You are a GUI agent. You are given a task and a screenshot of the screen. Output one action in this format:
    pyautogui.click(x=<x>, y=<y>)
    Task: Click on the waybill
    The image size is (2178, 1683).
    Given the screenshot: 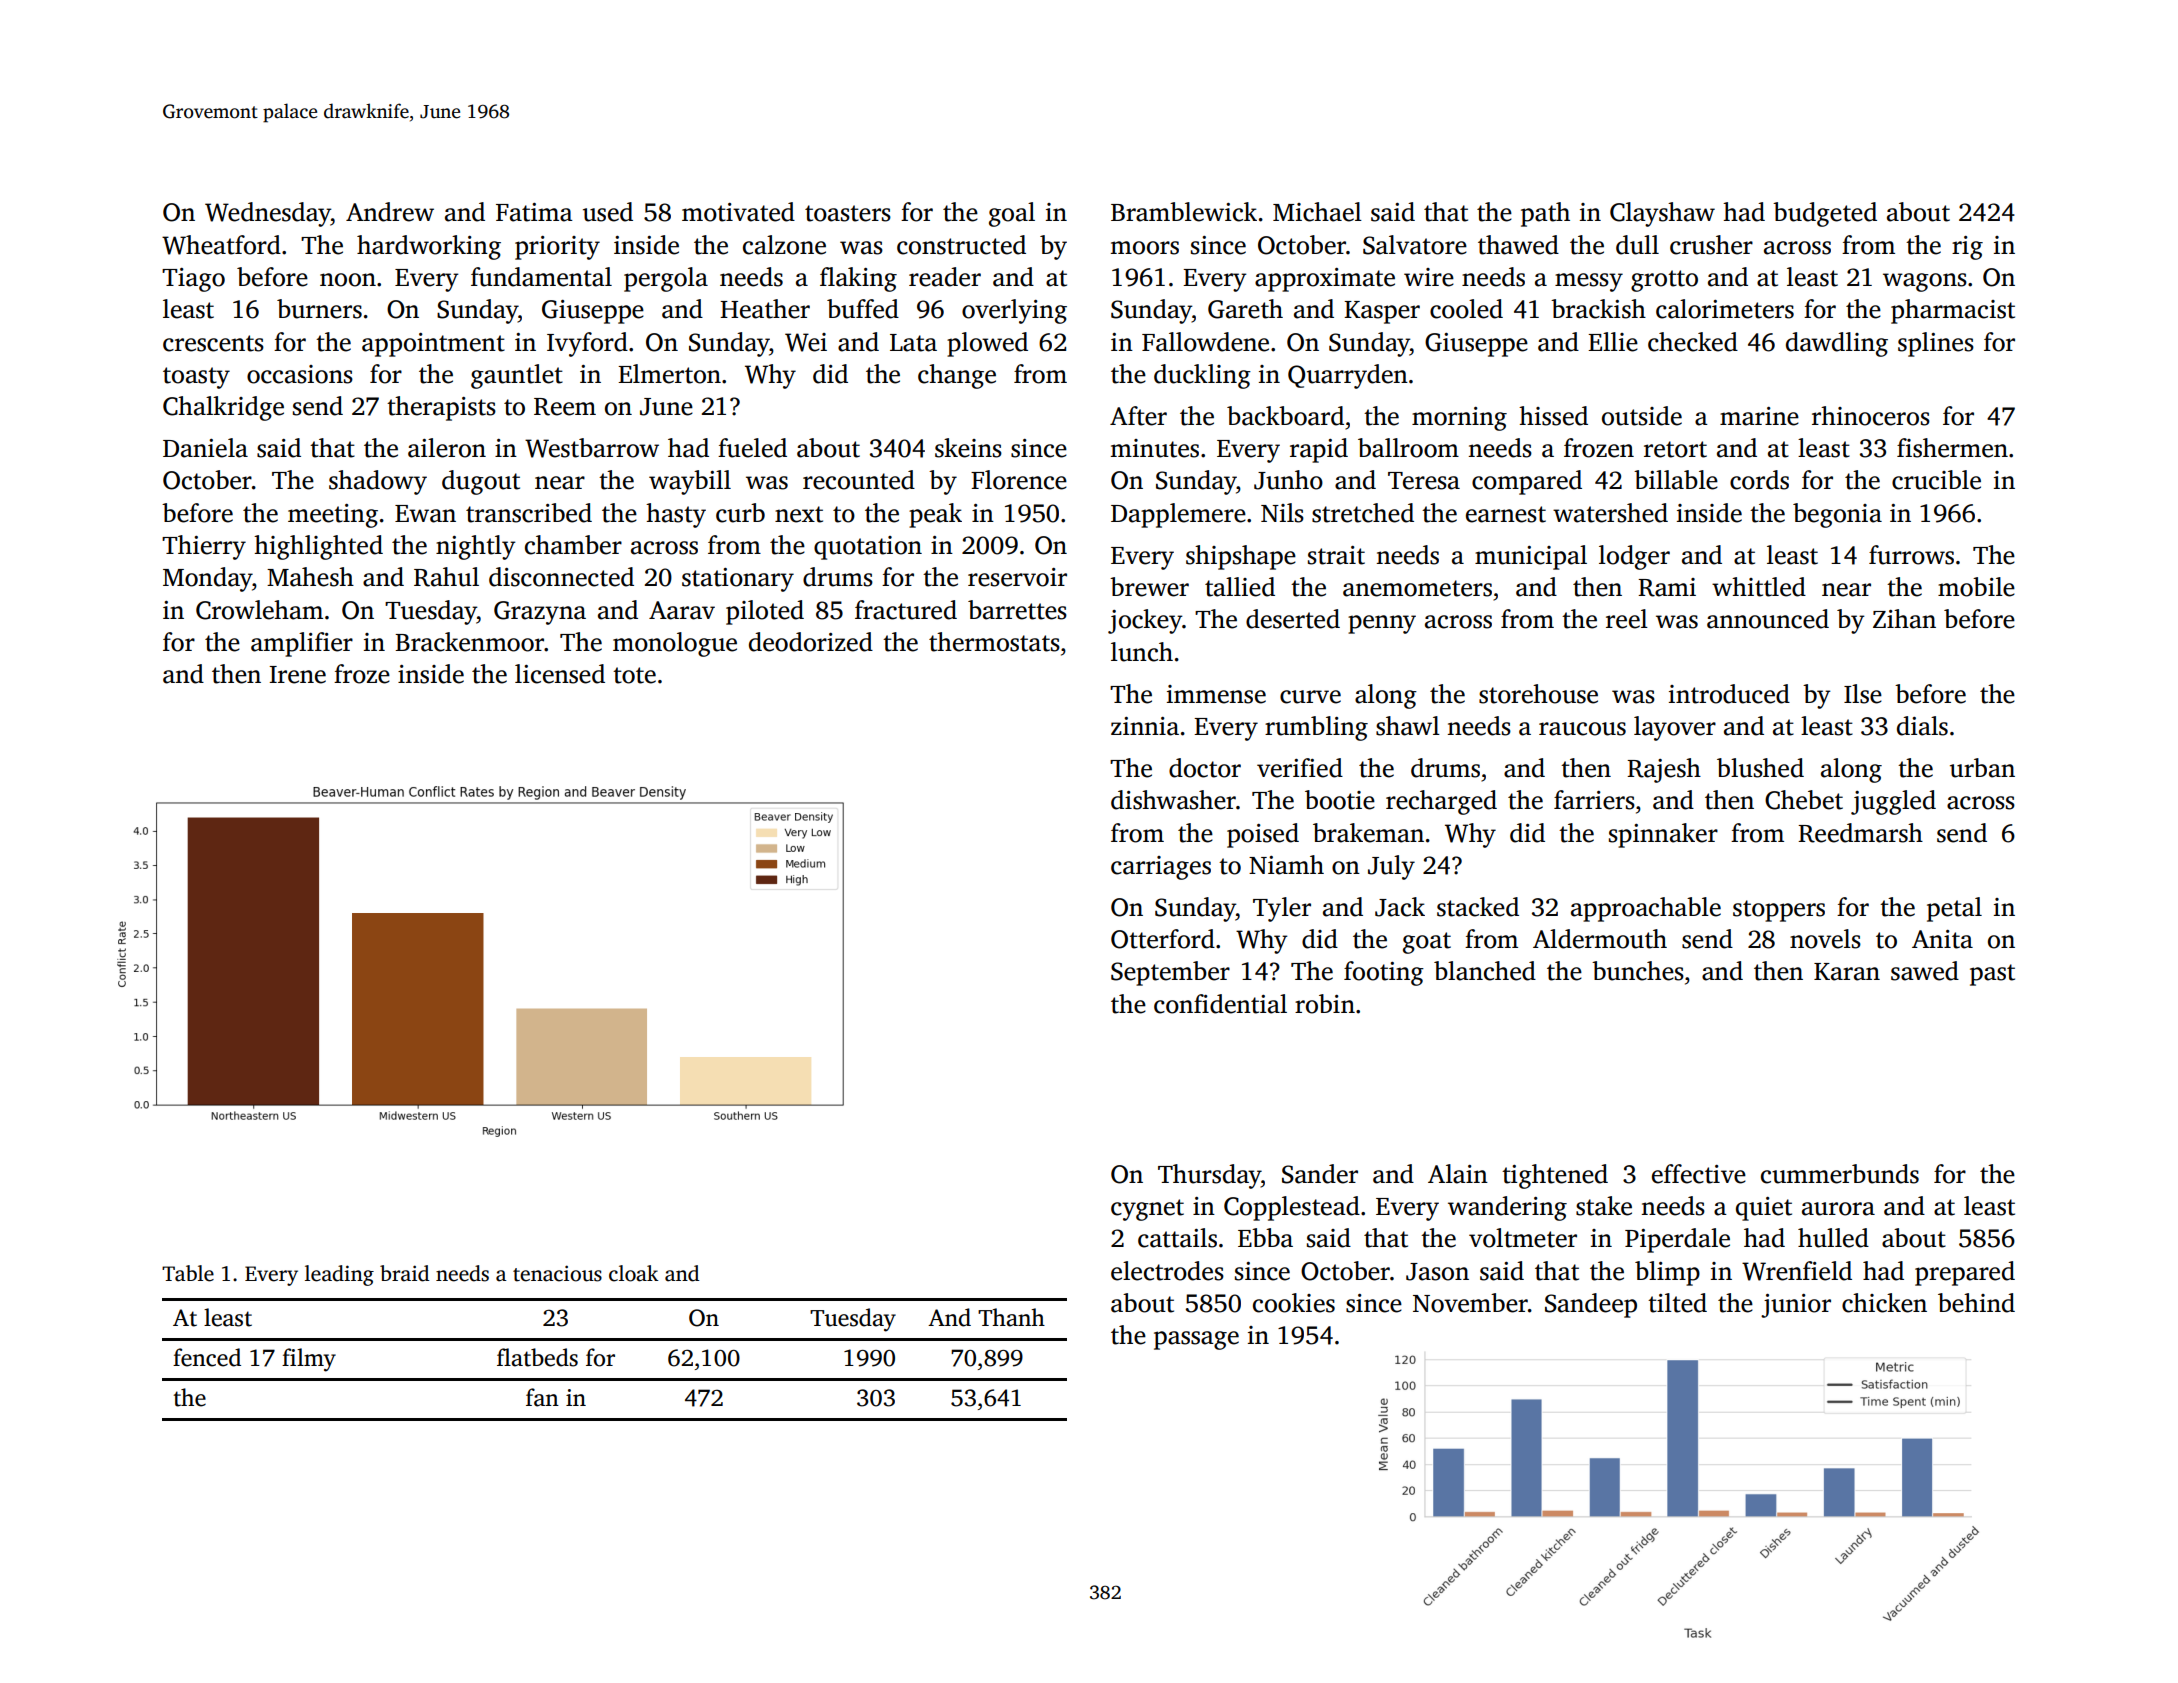 What is the action you would take?
    pyautogui.click(x=690, y=482)
